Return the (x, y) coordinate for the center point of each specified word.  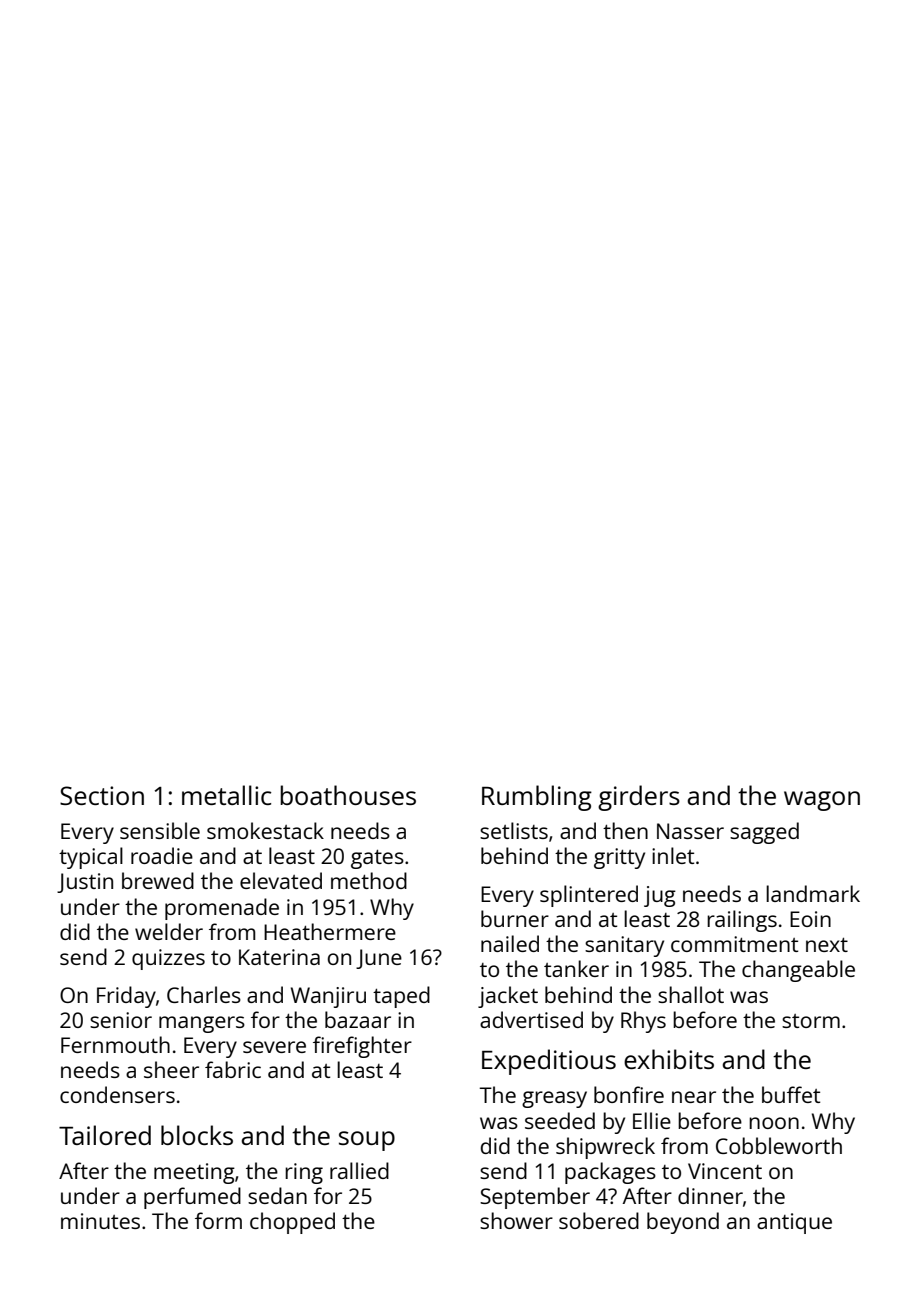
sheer (171, 1069)
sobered (599, 1220)
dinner (710, 1195)
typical (91, 858)
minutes (100, 1221)
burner (515, 918)
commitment (734, 944)
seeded (560, 1120)
